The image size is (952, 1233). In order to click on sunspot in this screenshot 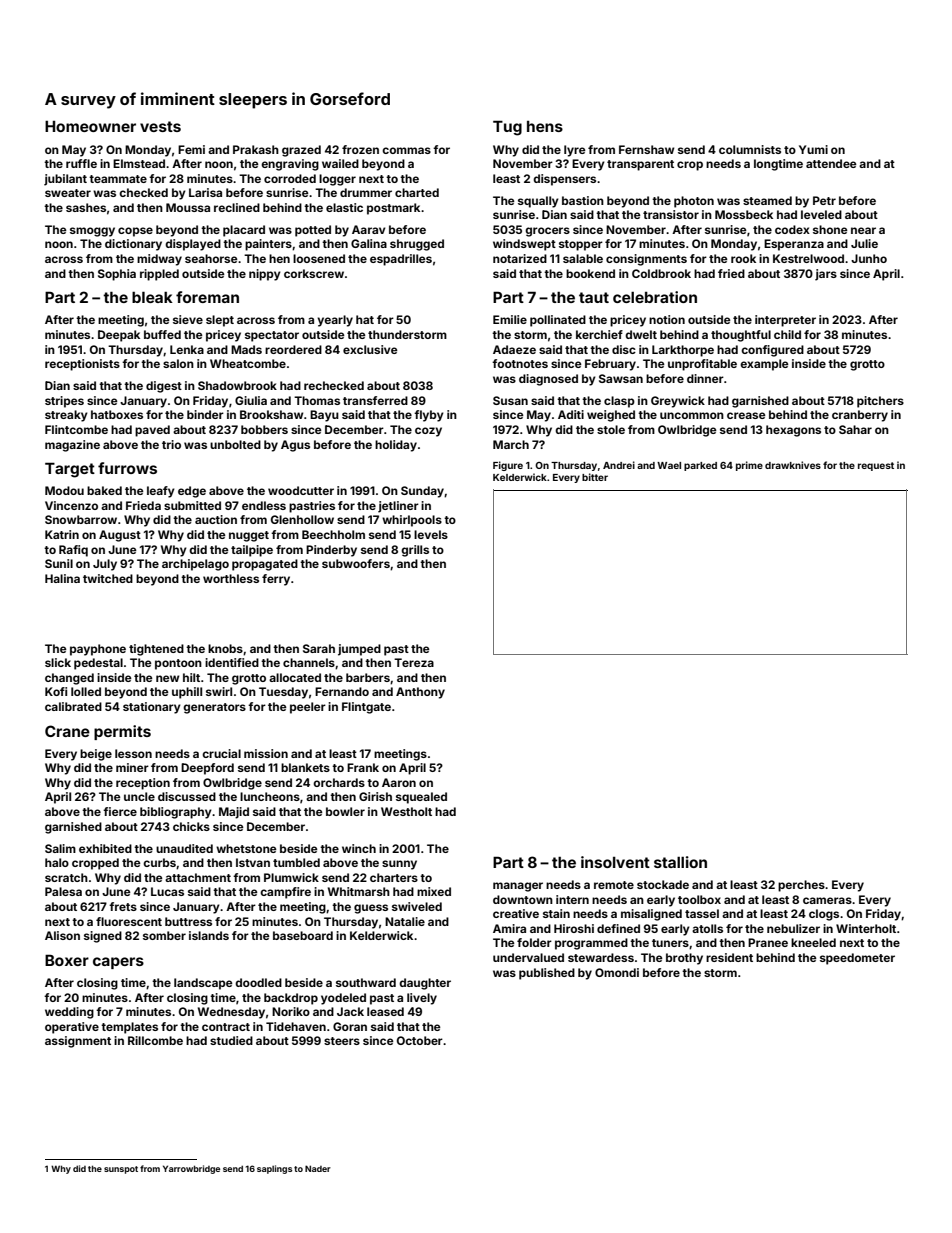, I will do `click(121, 1170)`.
